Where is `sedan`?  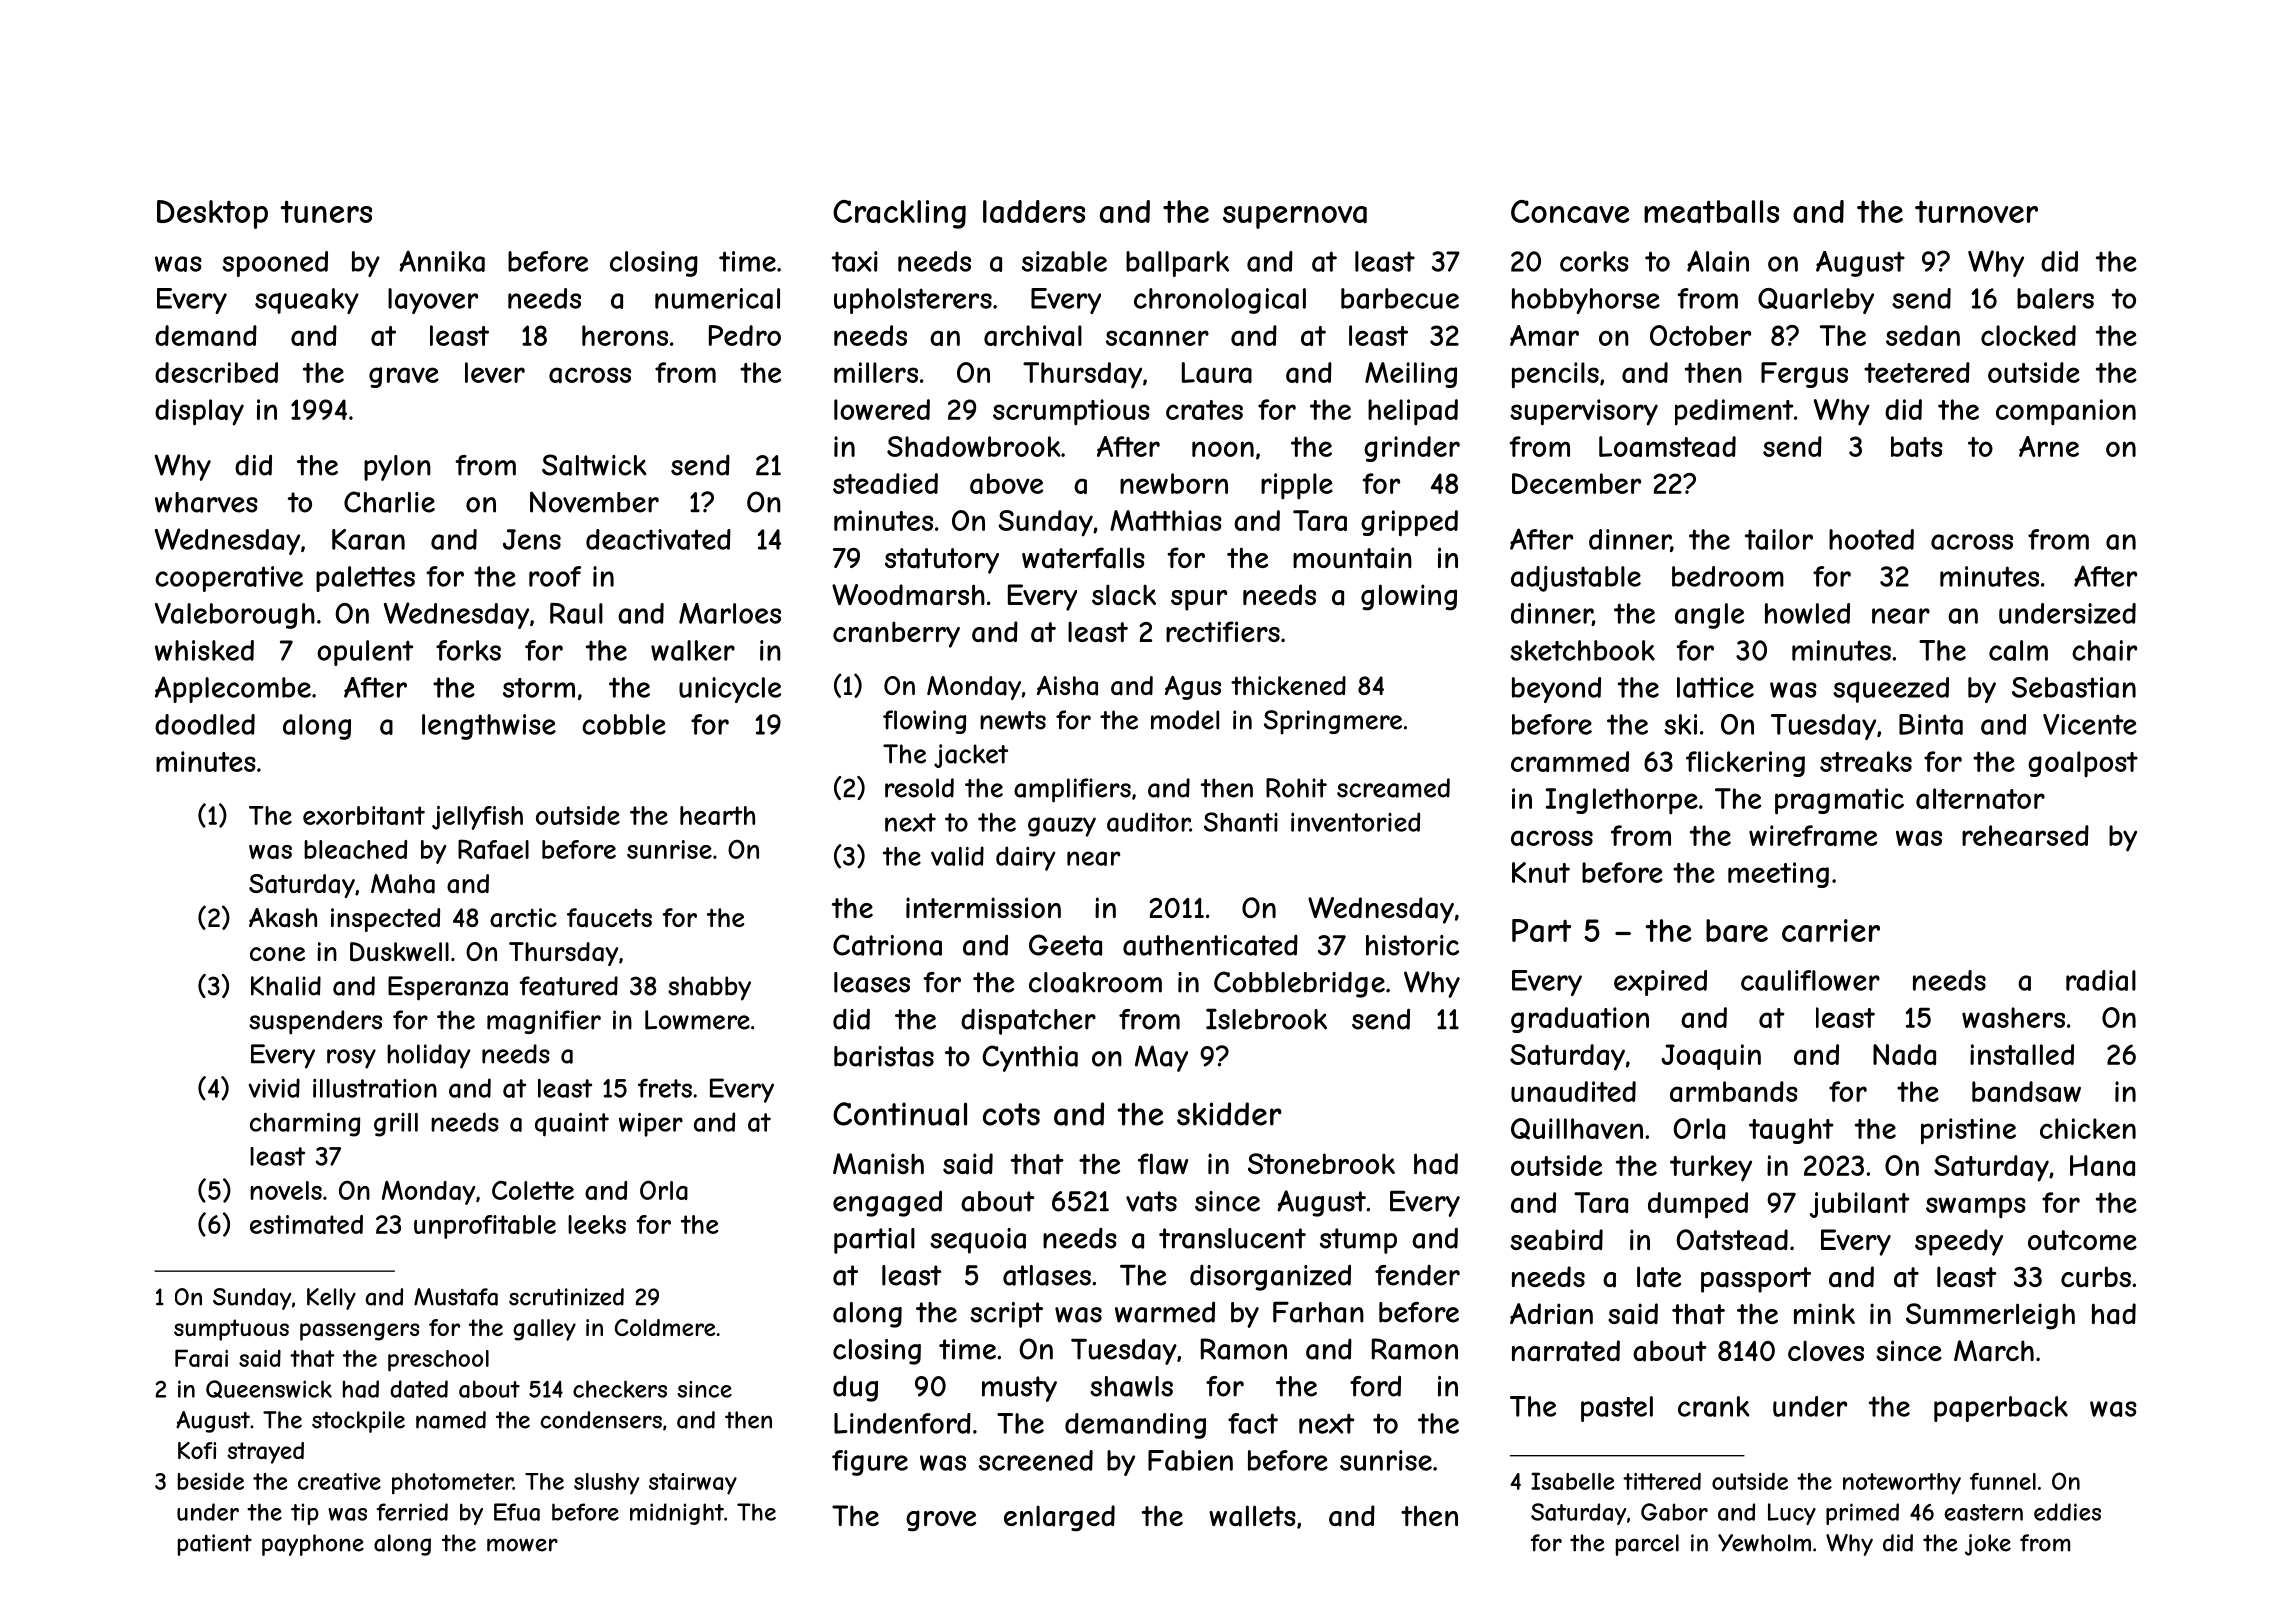
sedan is located at coordinates (1923, 335).
